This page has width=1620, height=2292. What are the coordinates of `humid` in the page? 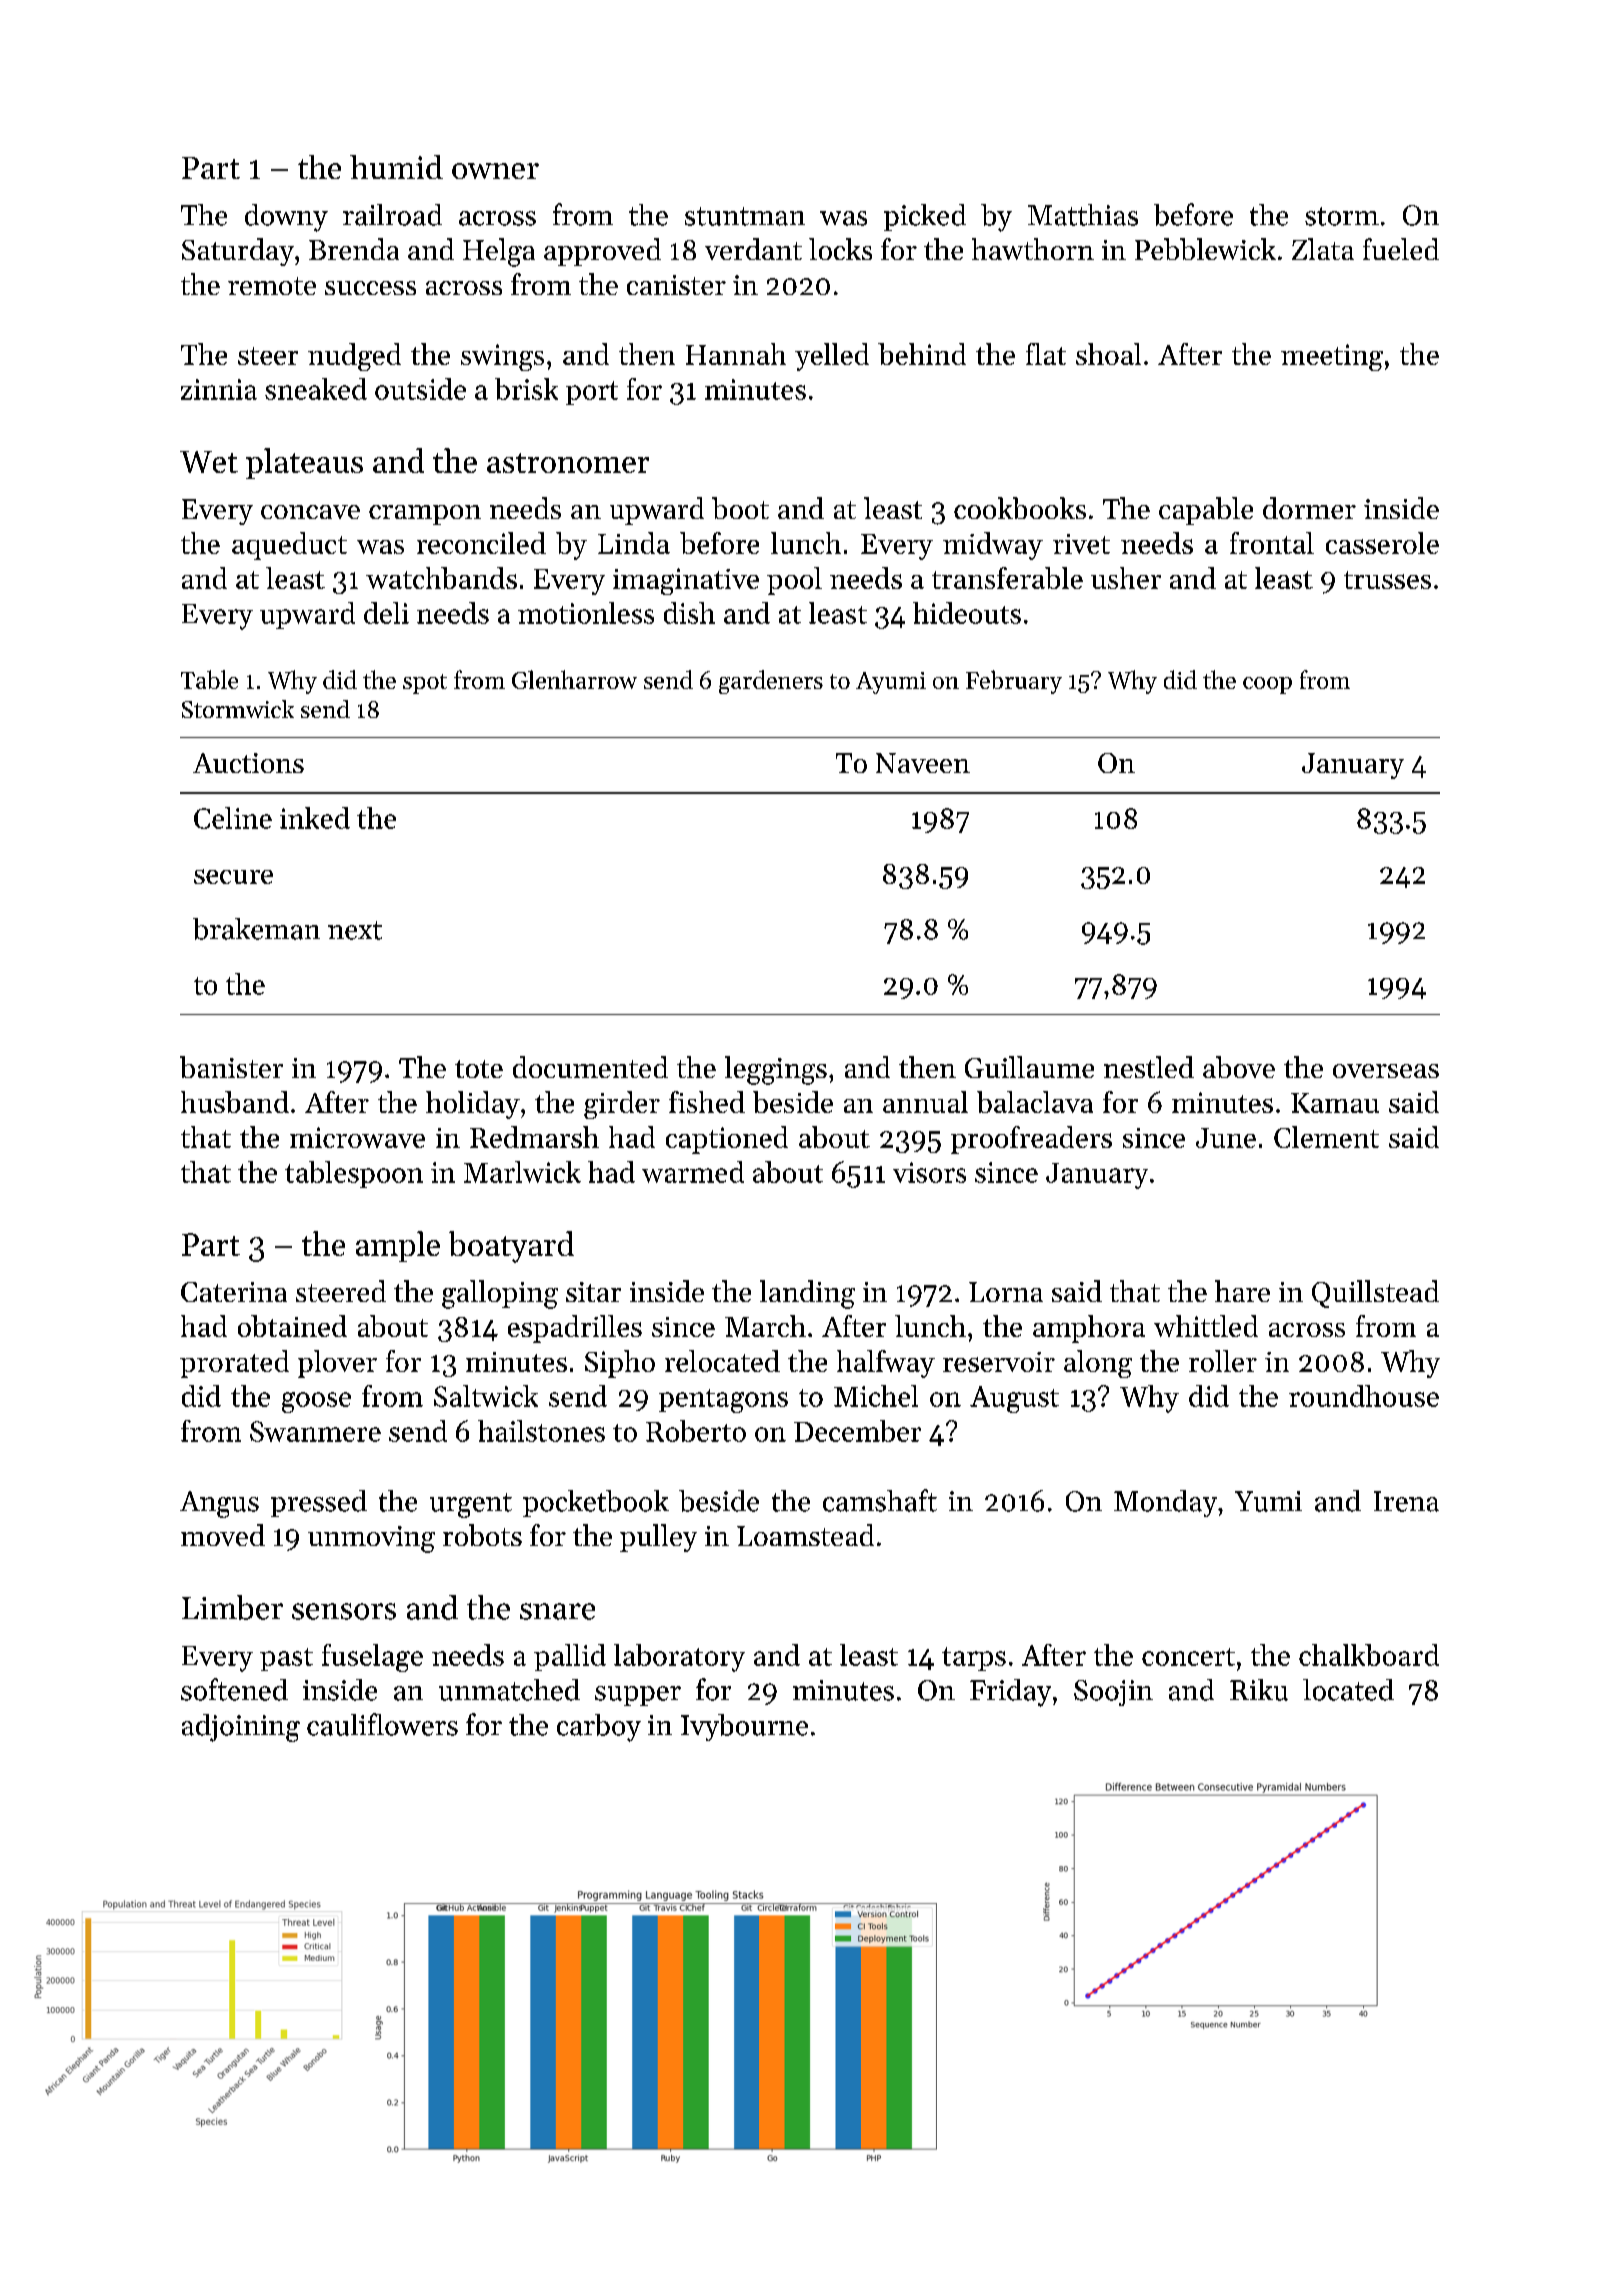 It's located at (396, 167).
